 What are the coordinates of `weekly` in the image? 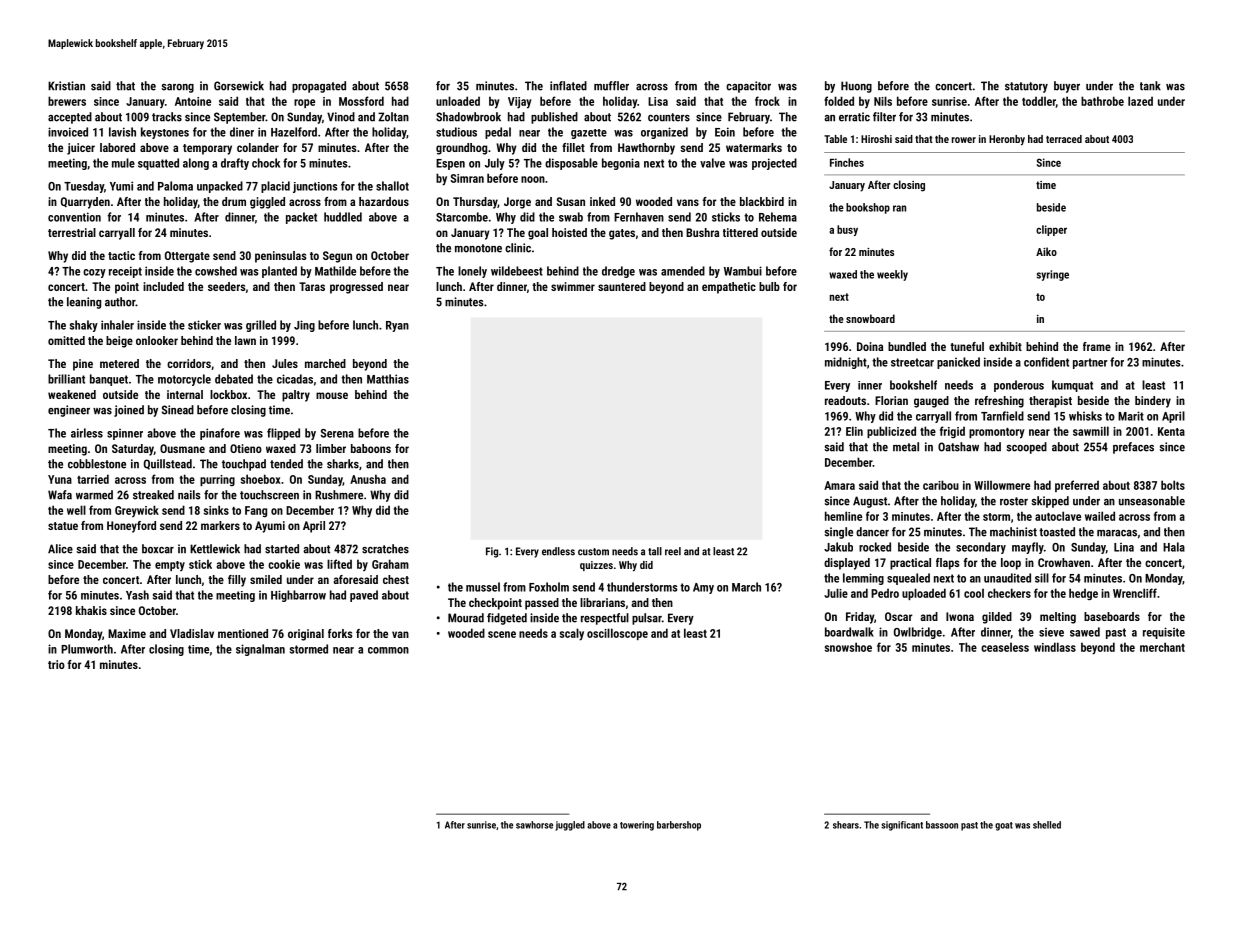 It's located at (892, 275).
